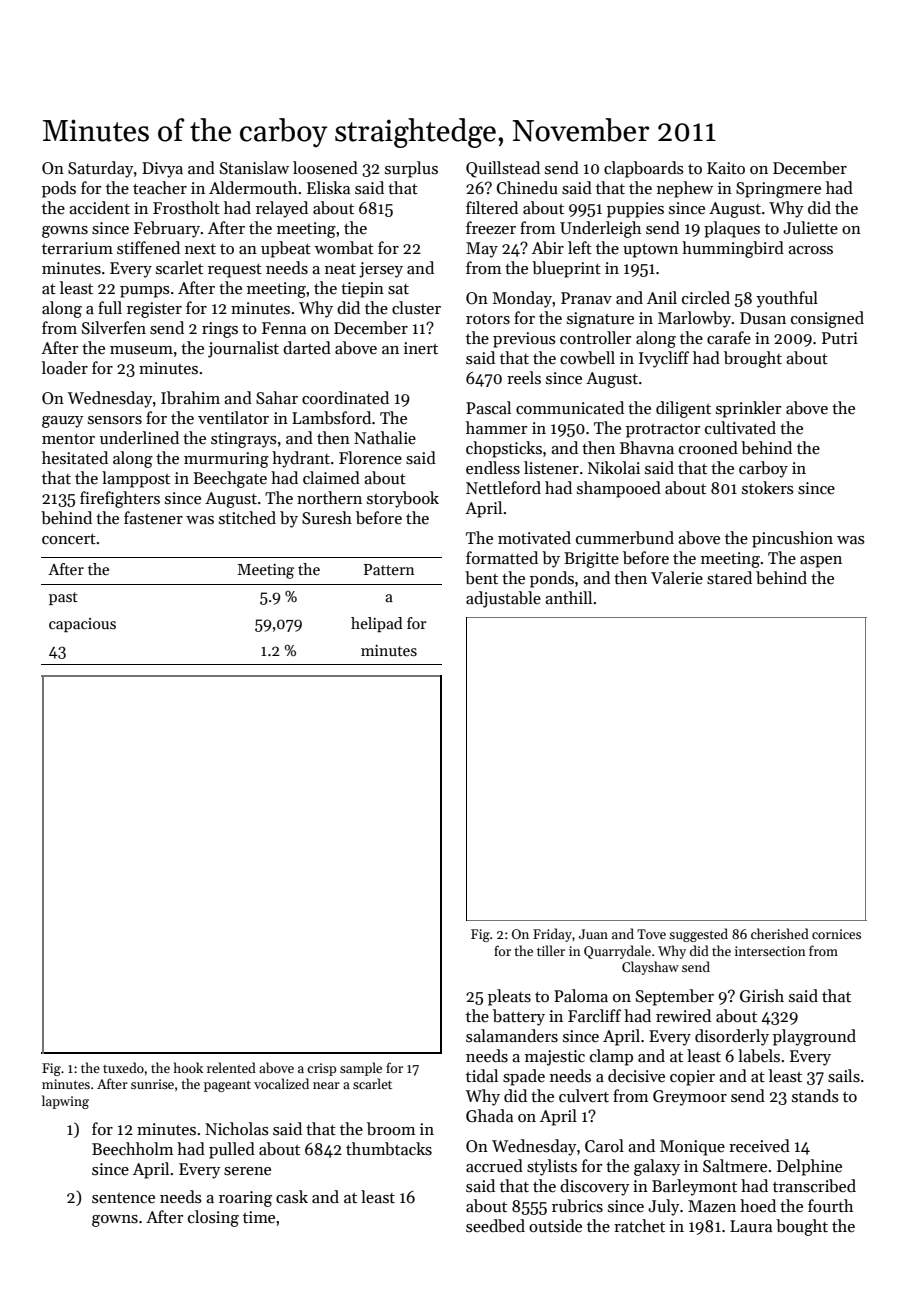 This screenshot has height=1316, width=908. I want to click on time, so click(259, 1217).
